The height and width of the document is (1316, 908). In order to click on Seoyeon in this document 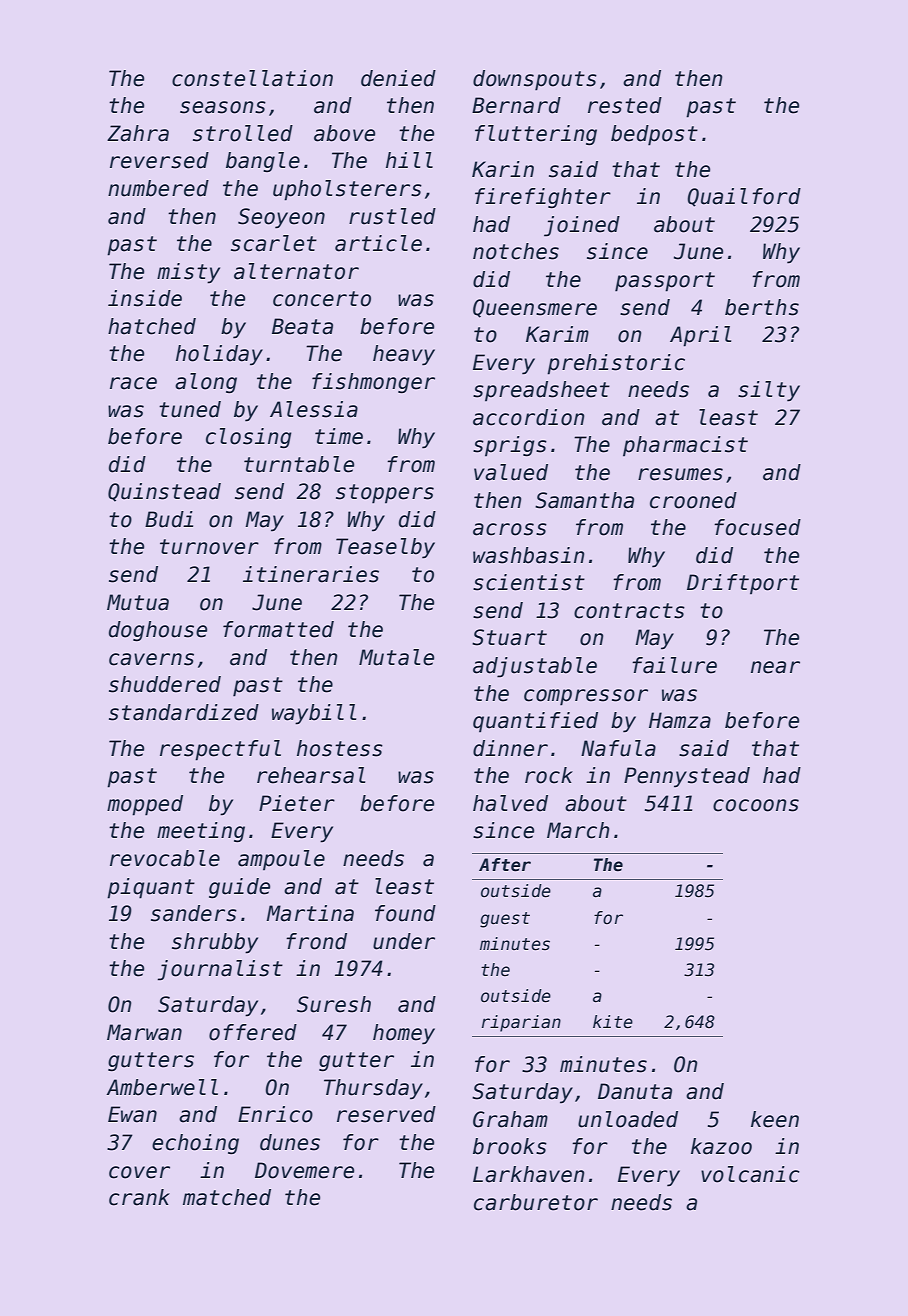, I will do `click(281, 218)`.
